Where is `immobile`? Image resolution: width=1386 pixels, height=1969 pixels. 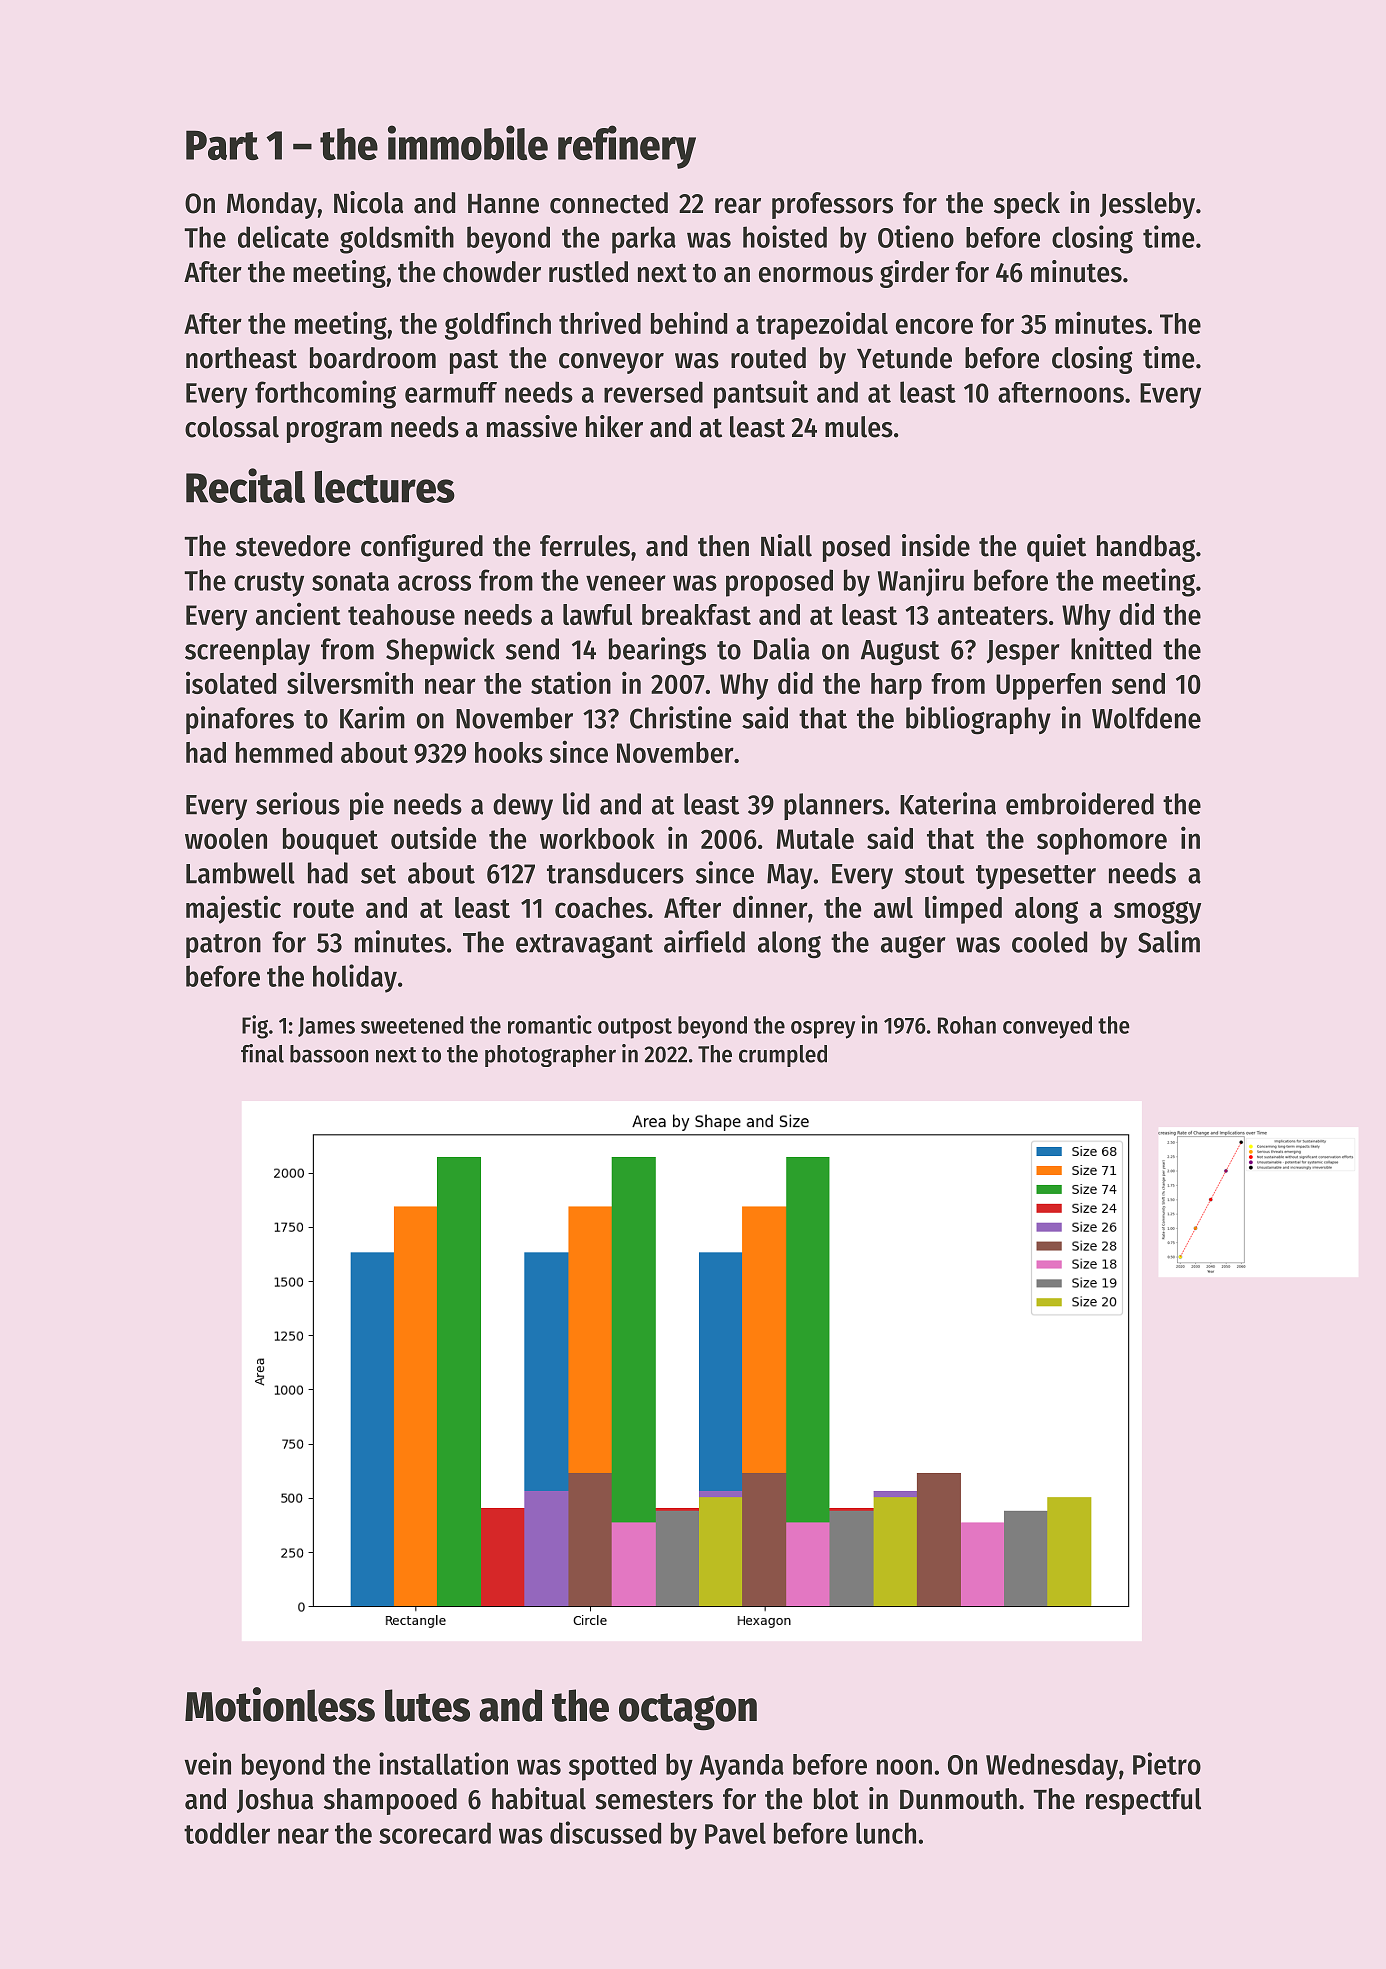 immobile is located at coordinates (468, 142).
